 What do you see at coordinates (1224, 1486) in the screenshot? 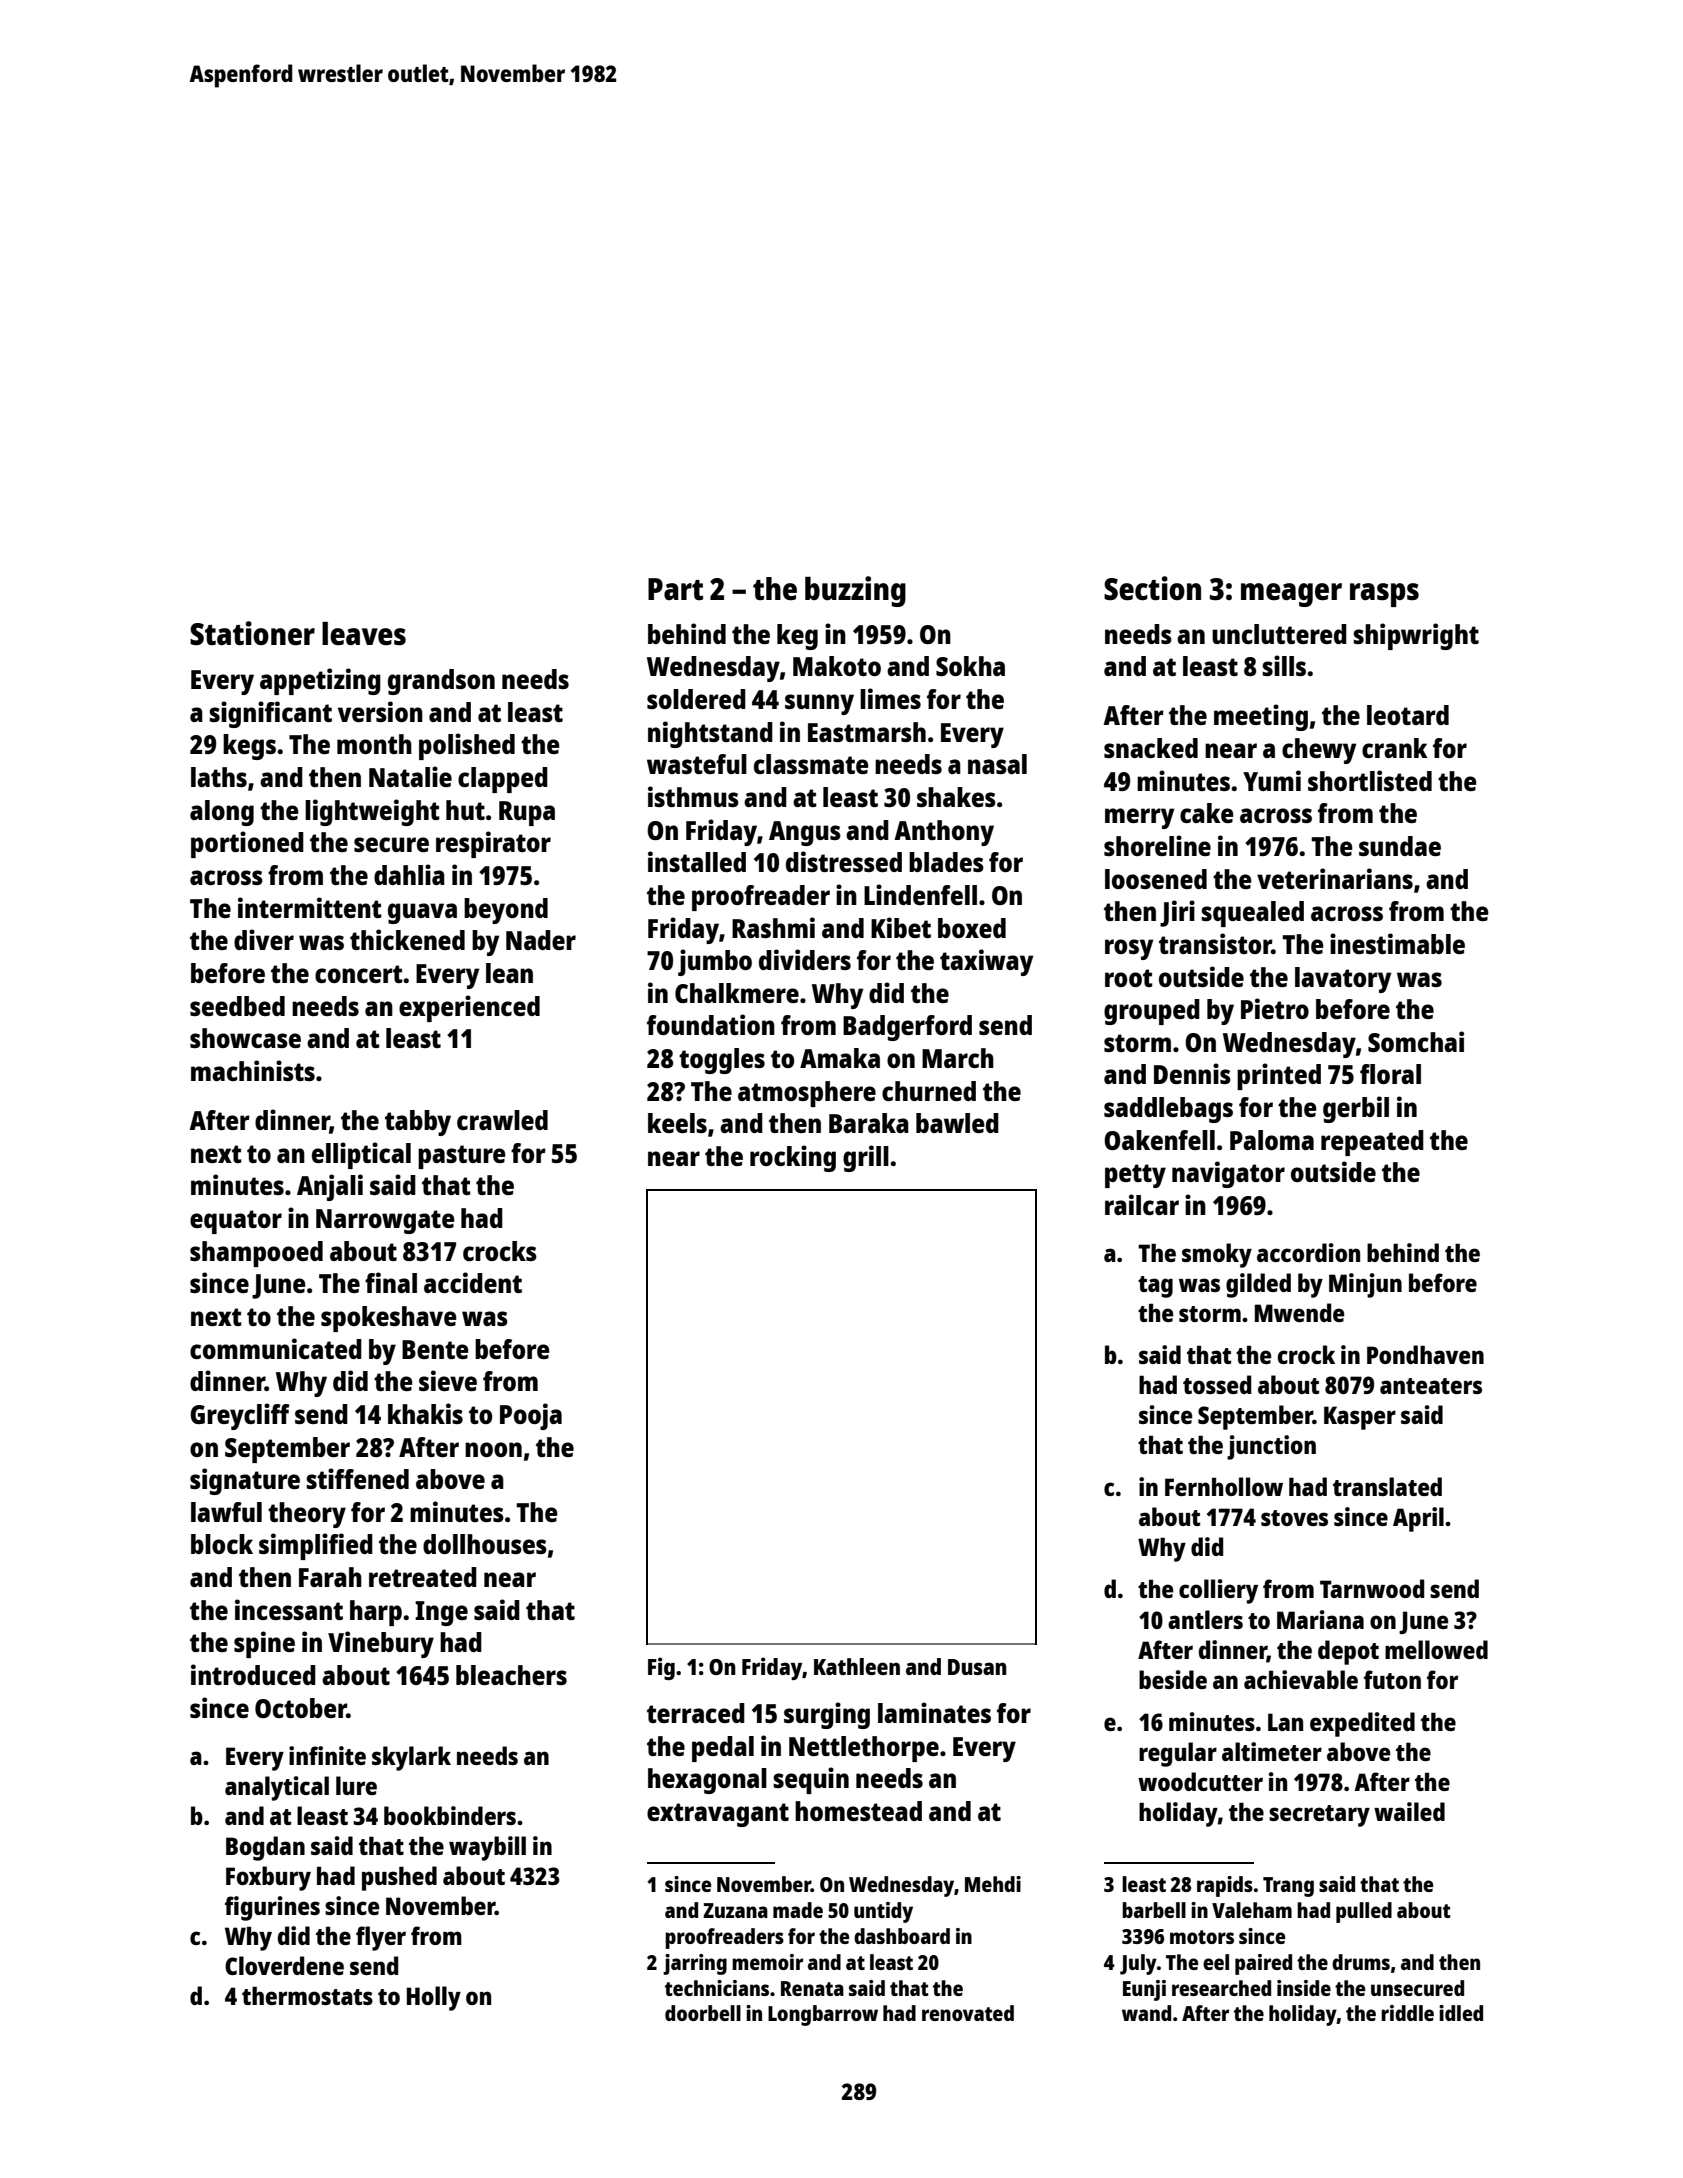
I see `Fernhollow` at bounding box center [1224, 1486].
